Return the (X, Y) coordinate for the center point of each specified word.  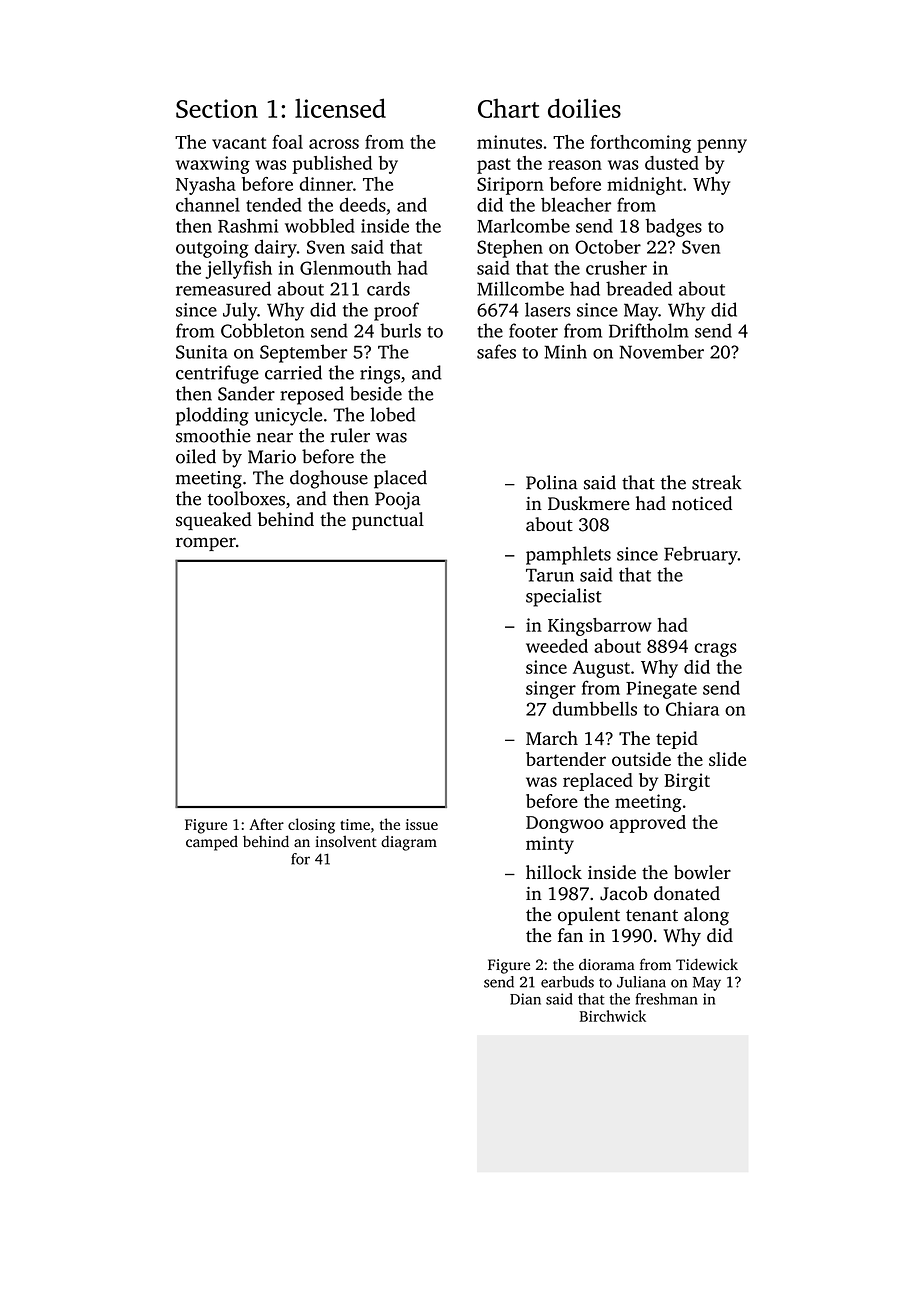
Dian (525, 999)
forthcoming (640, 144)
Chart (509, 108)
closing (311, 826)
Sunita (202, 352)
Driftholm (649, 330)
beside (376, 393)
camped (212, 843)
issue (422, 824)
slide (727, 759)
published (332, 165)
